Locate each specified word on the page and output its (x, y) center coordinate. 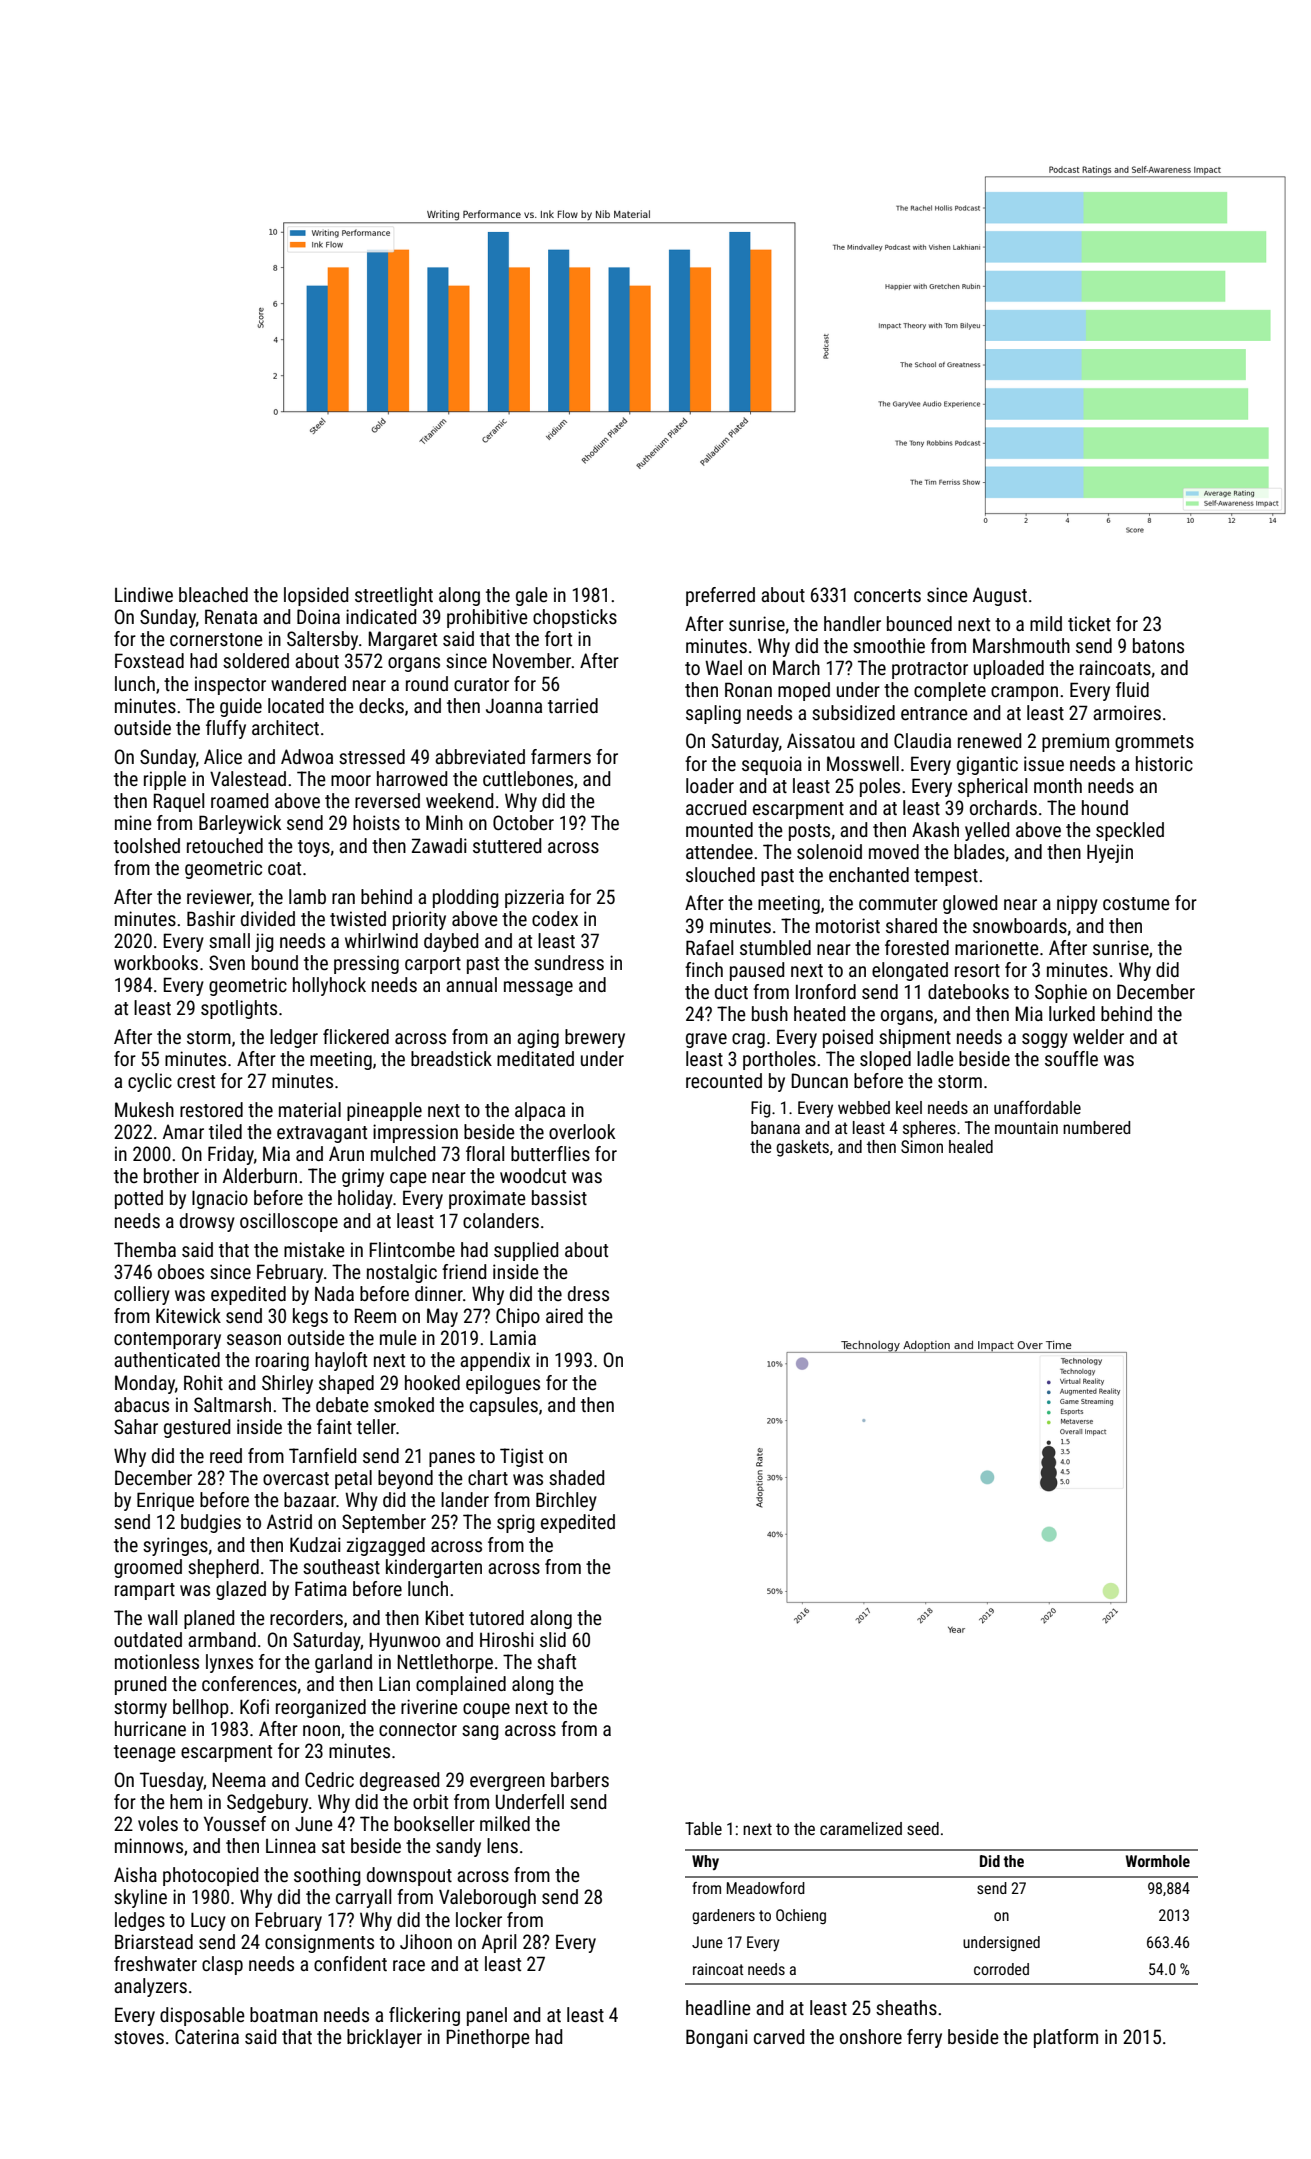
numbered (1096, 1127)
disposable (202, 2016)
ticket (1089, 623)
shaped (346, 1384)
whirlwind (381, 940)
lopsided (316, 596)
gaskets (802, 1148)
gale (532, 596)
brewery (595, 1038)
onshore (871, 2036)
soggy (1045, 1040)
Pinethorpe (488, 2038)
